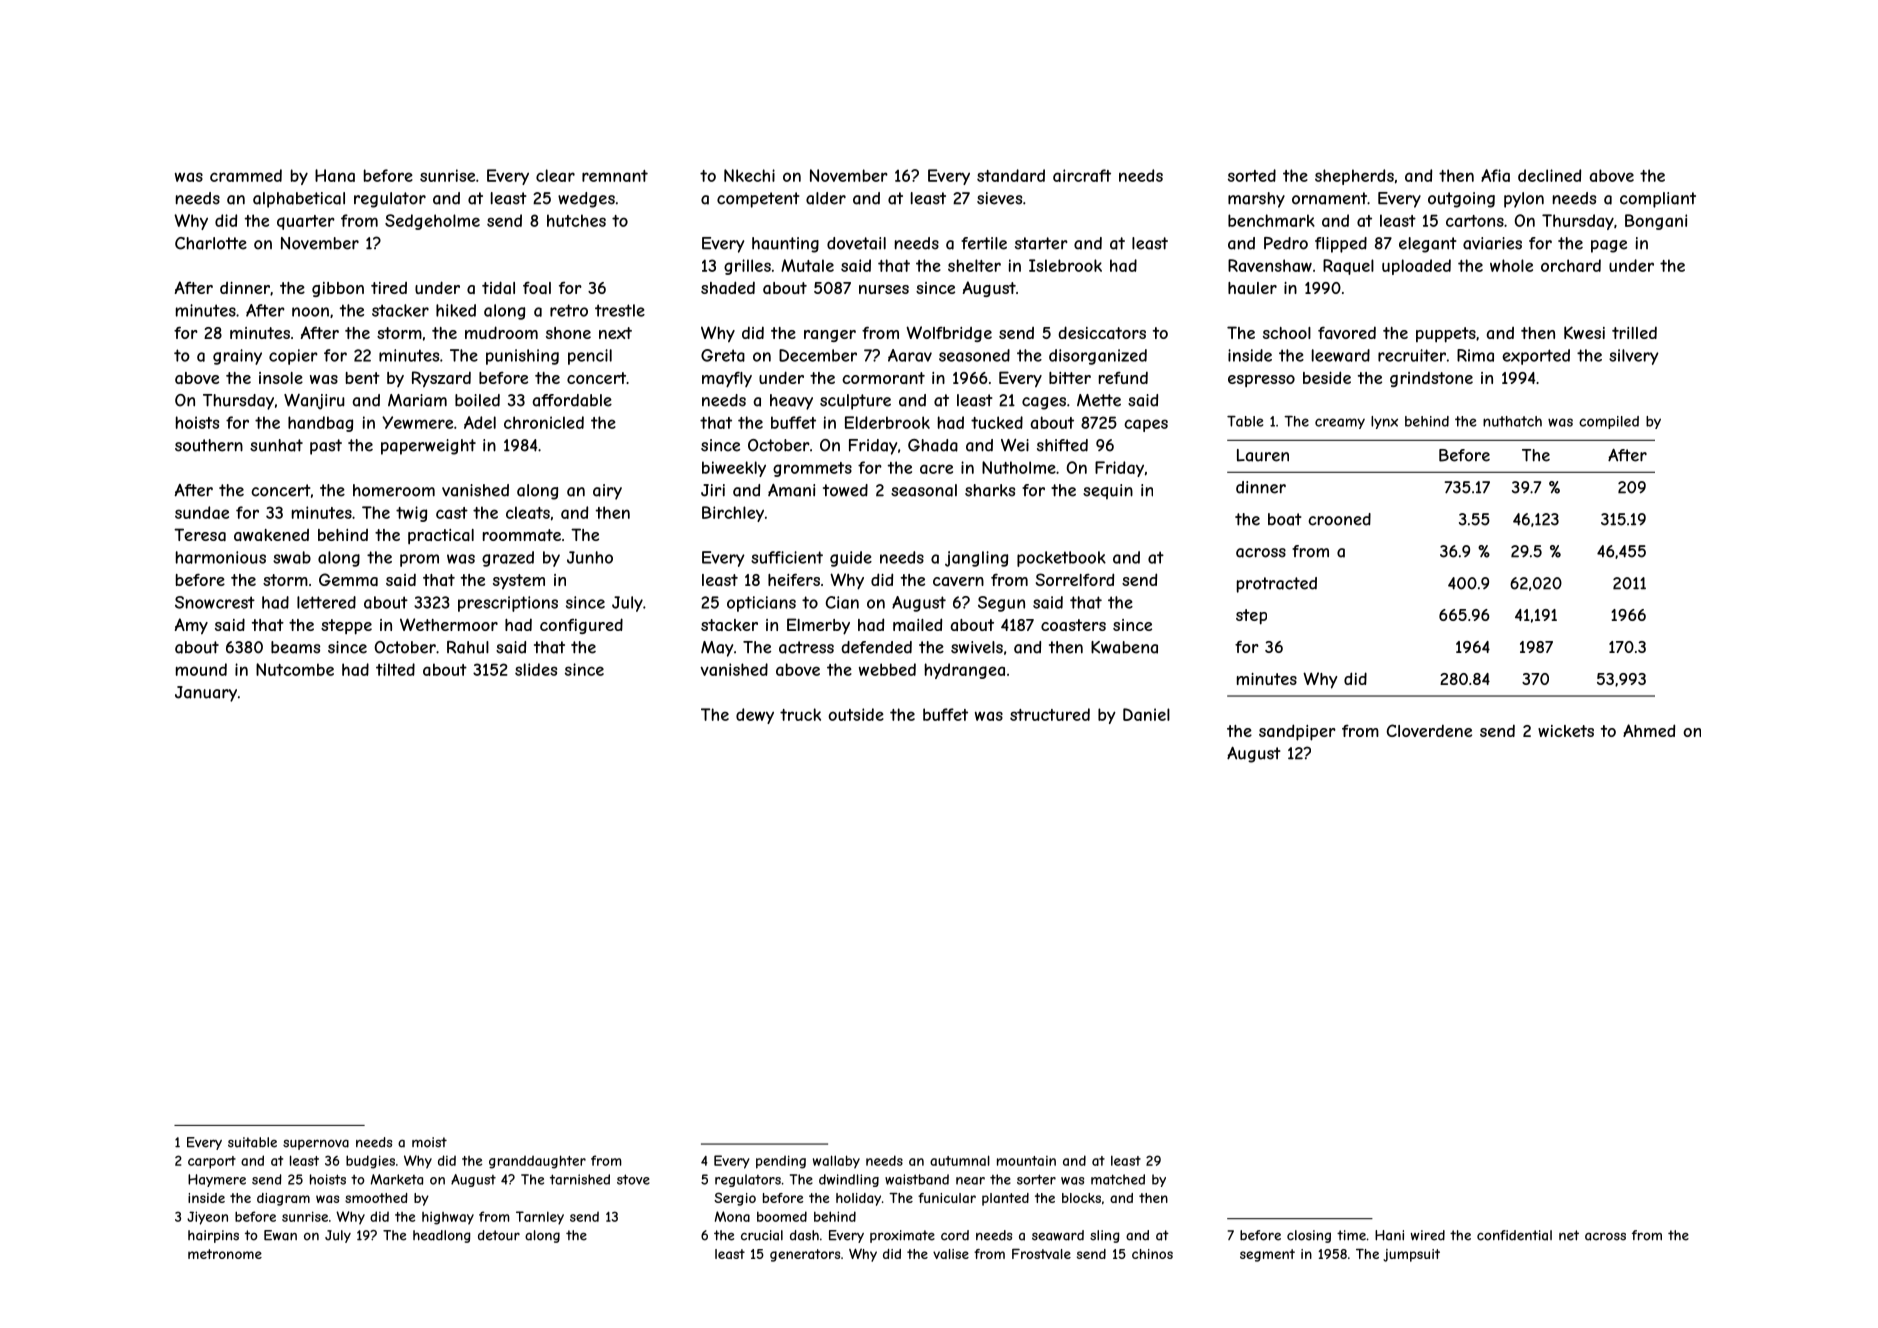 Image resolution: width=1878 pixels, height=1328 pixels. I want to click on Charlotte, so click(211, 243).
